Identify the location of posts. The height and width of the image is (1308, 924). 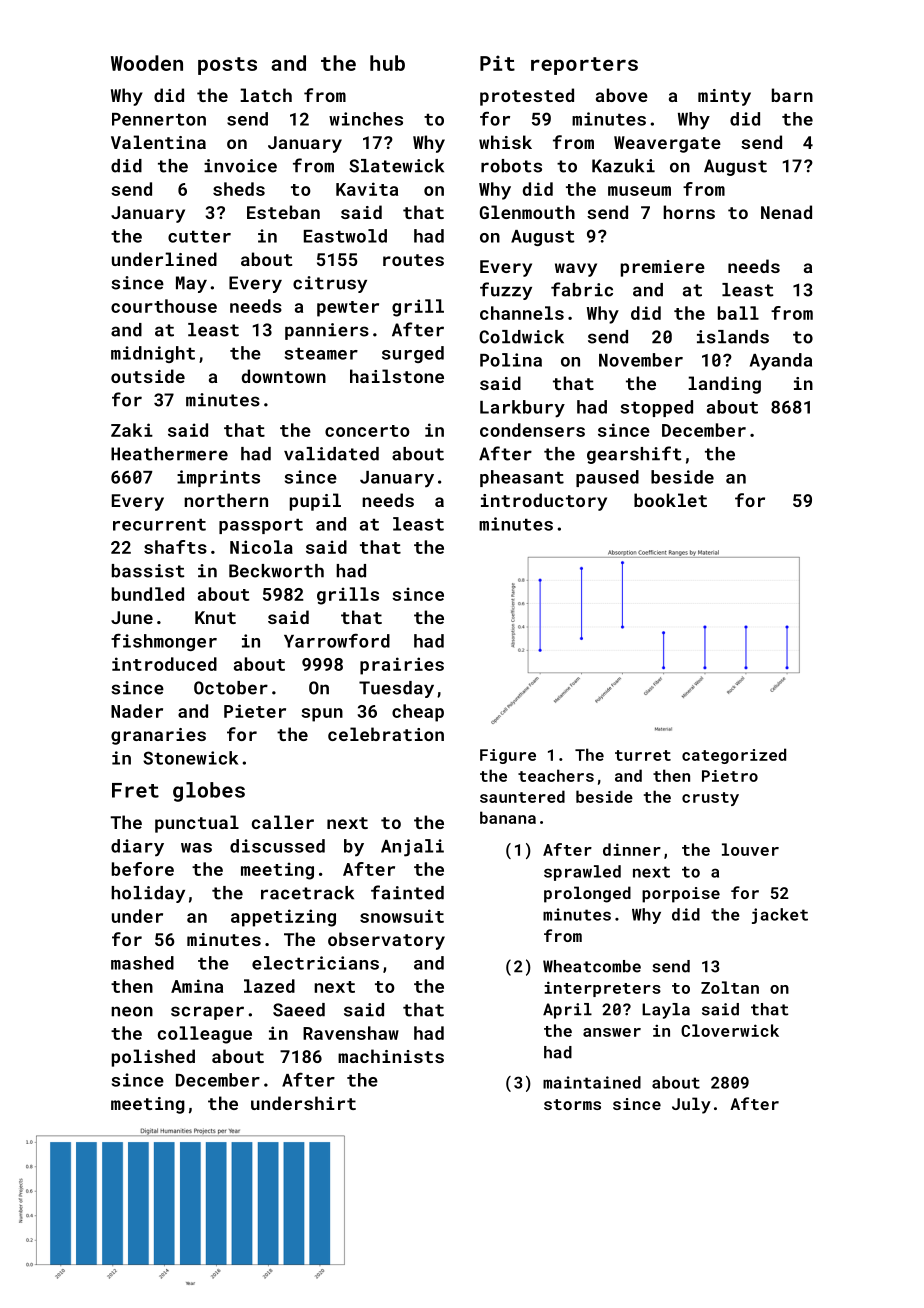
(227, 66).
